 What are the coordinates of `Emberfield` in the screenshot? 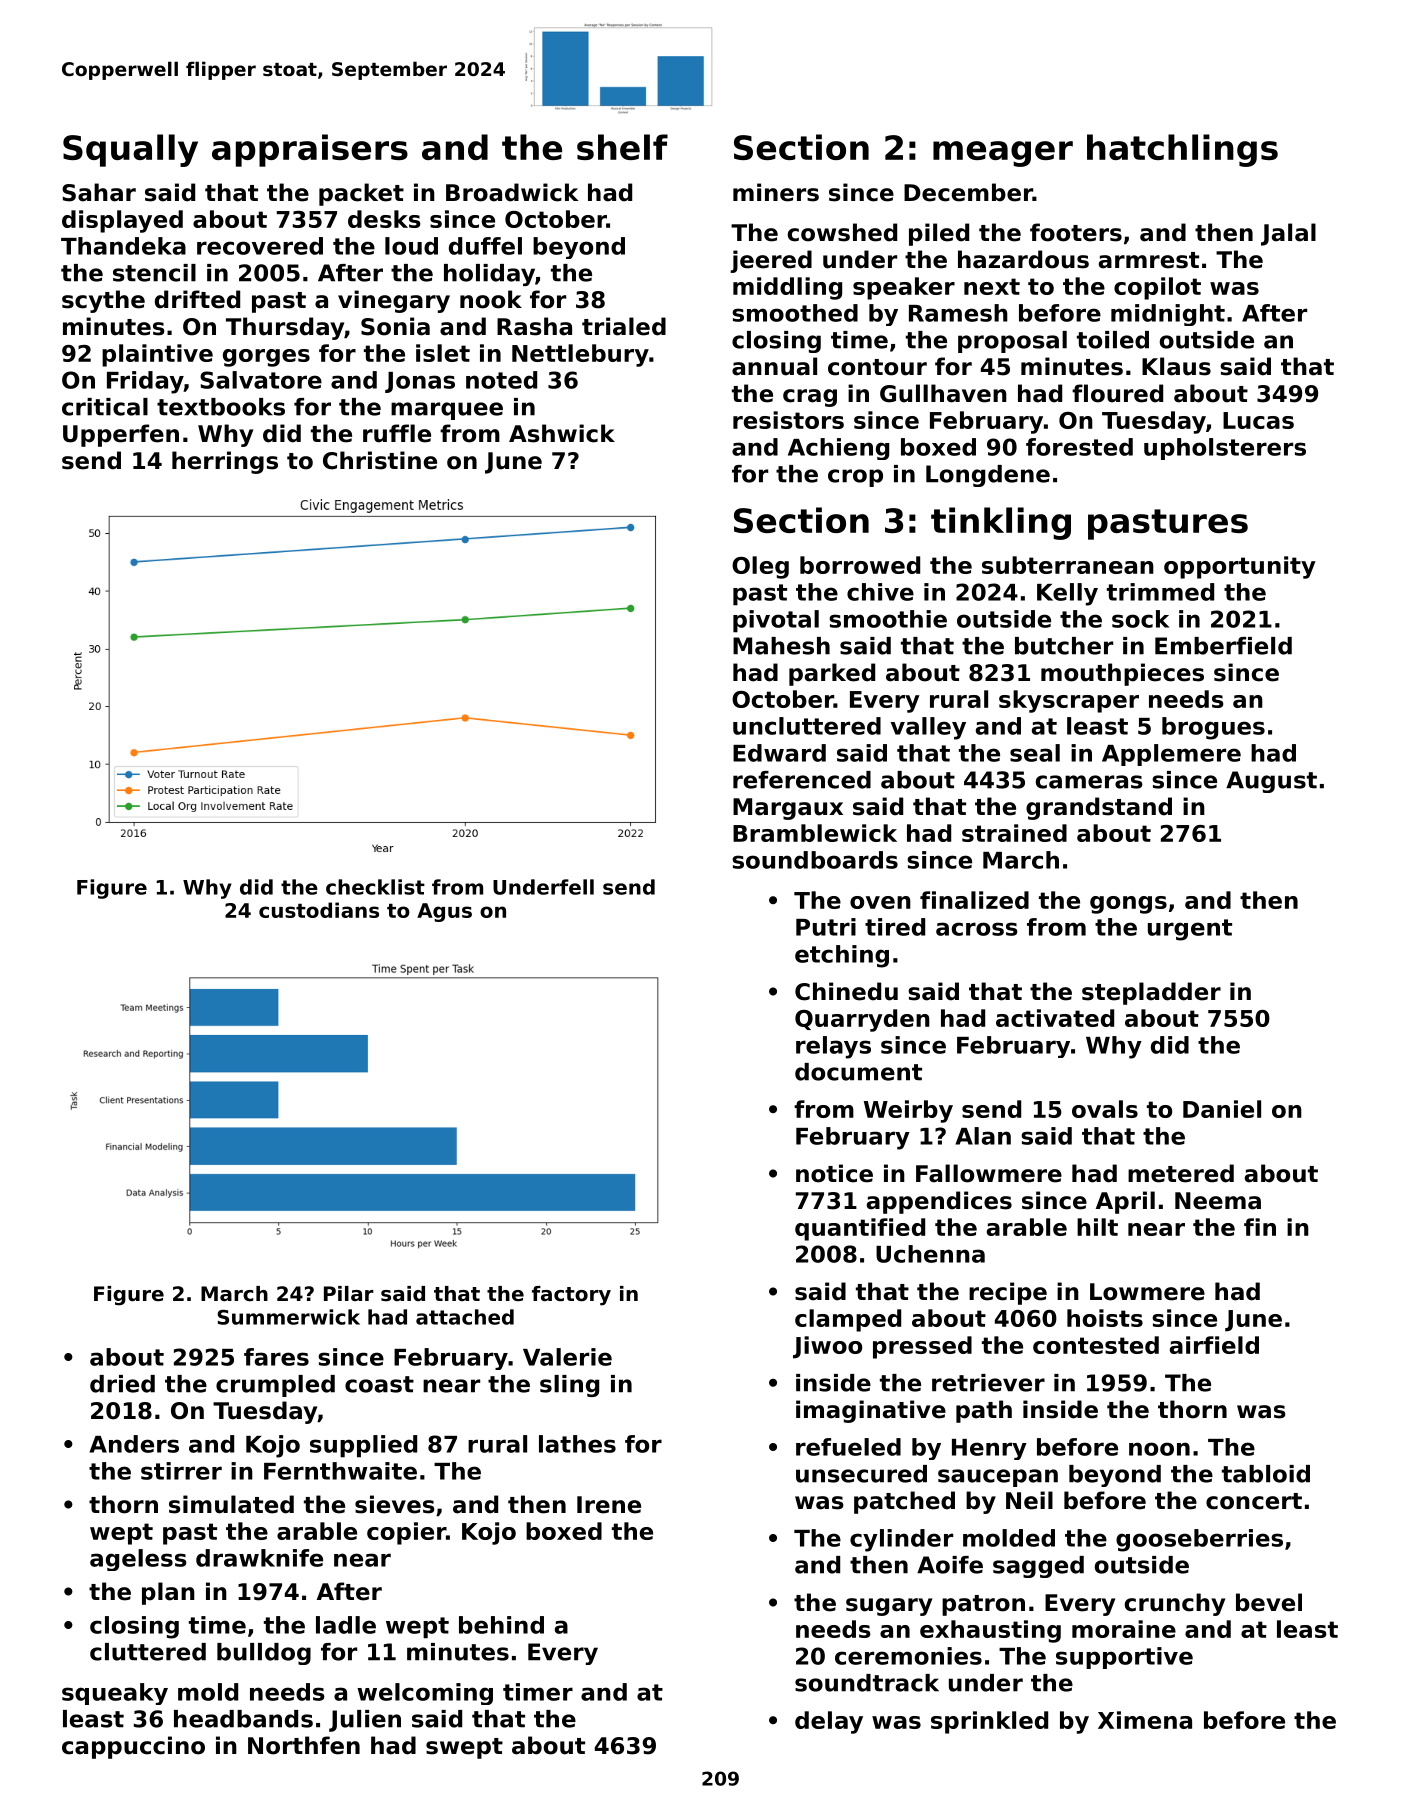 It's located at (1223, 646).
